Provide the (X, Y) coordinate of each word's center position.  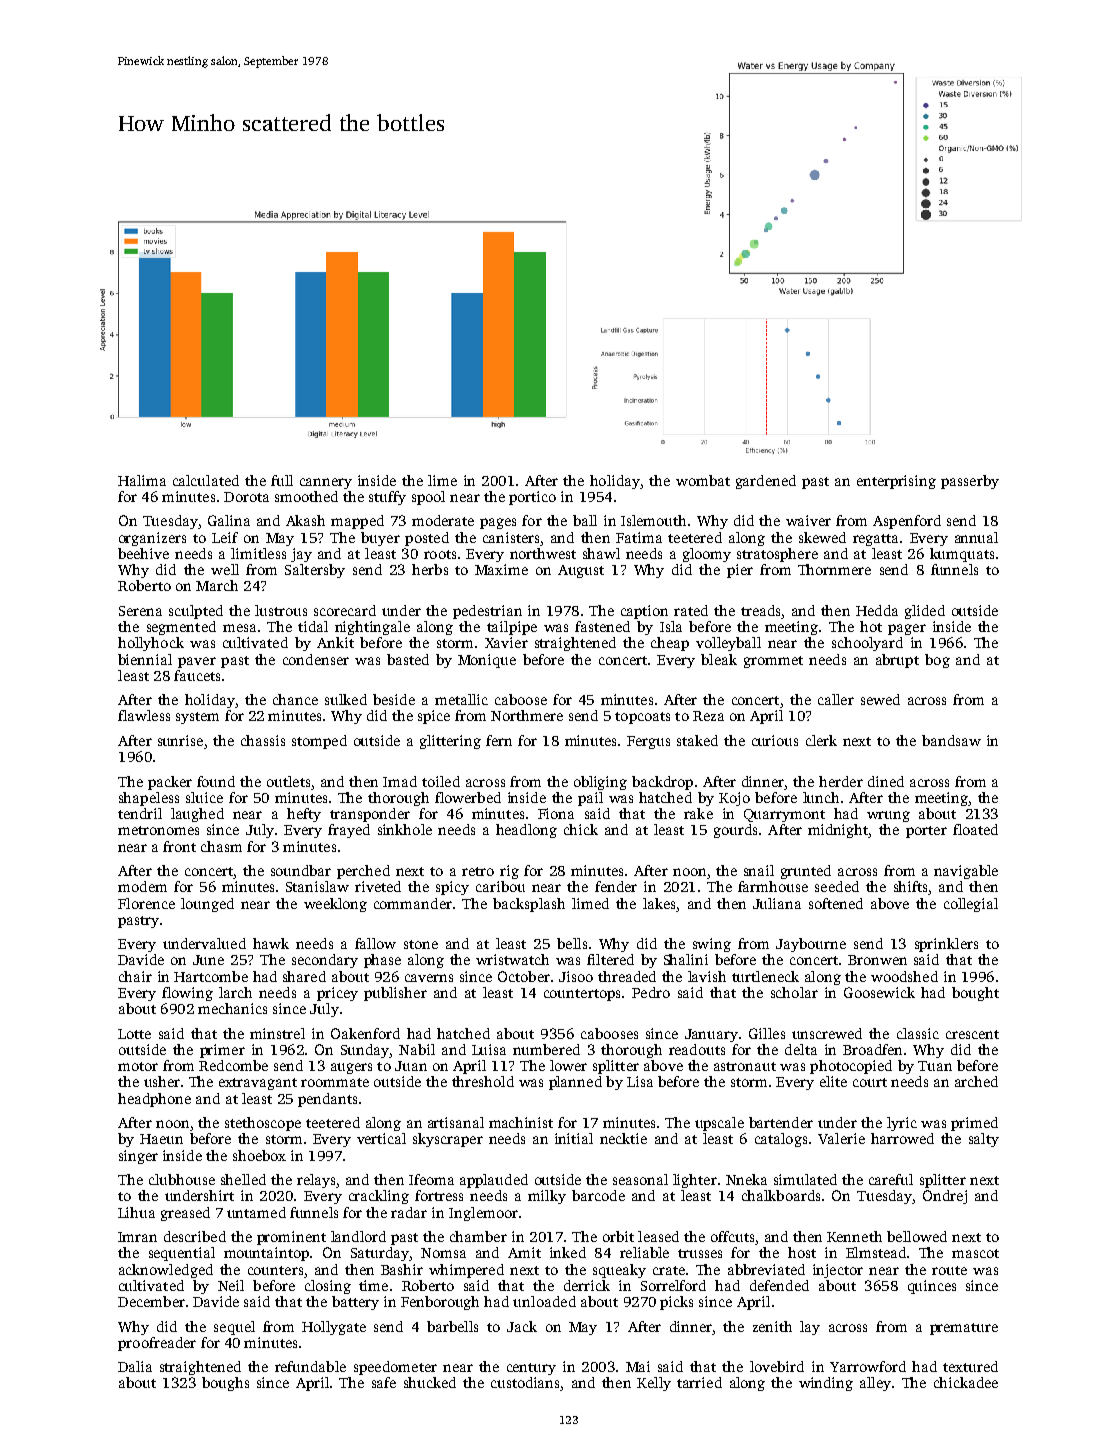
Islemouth (653, 520)
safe (384, 1382)
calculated (206, 480)
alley (875, 1384)
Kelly (654, 1384)
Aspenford (907, 522)
